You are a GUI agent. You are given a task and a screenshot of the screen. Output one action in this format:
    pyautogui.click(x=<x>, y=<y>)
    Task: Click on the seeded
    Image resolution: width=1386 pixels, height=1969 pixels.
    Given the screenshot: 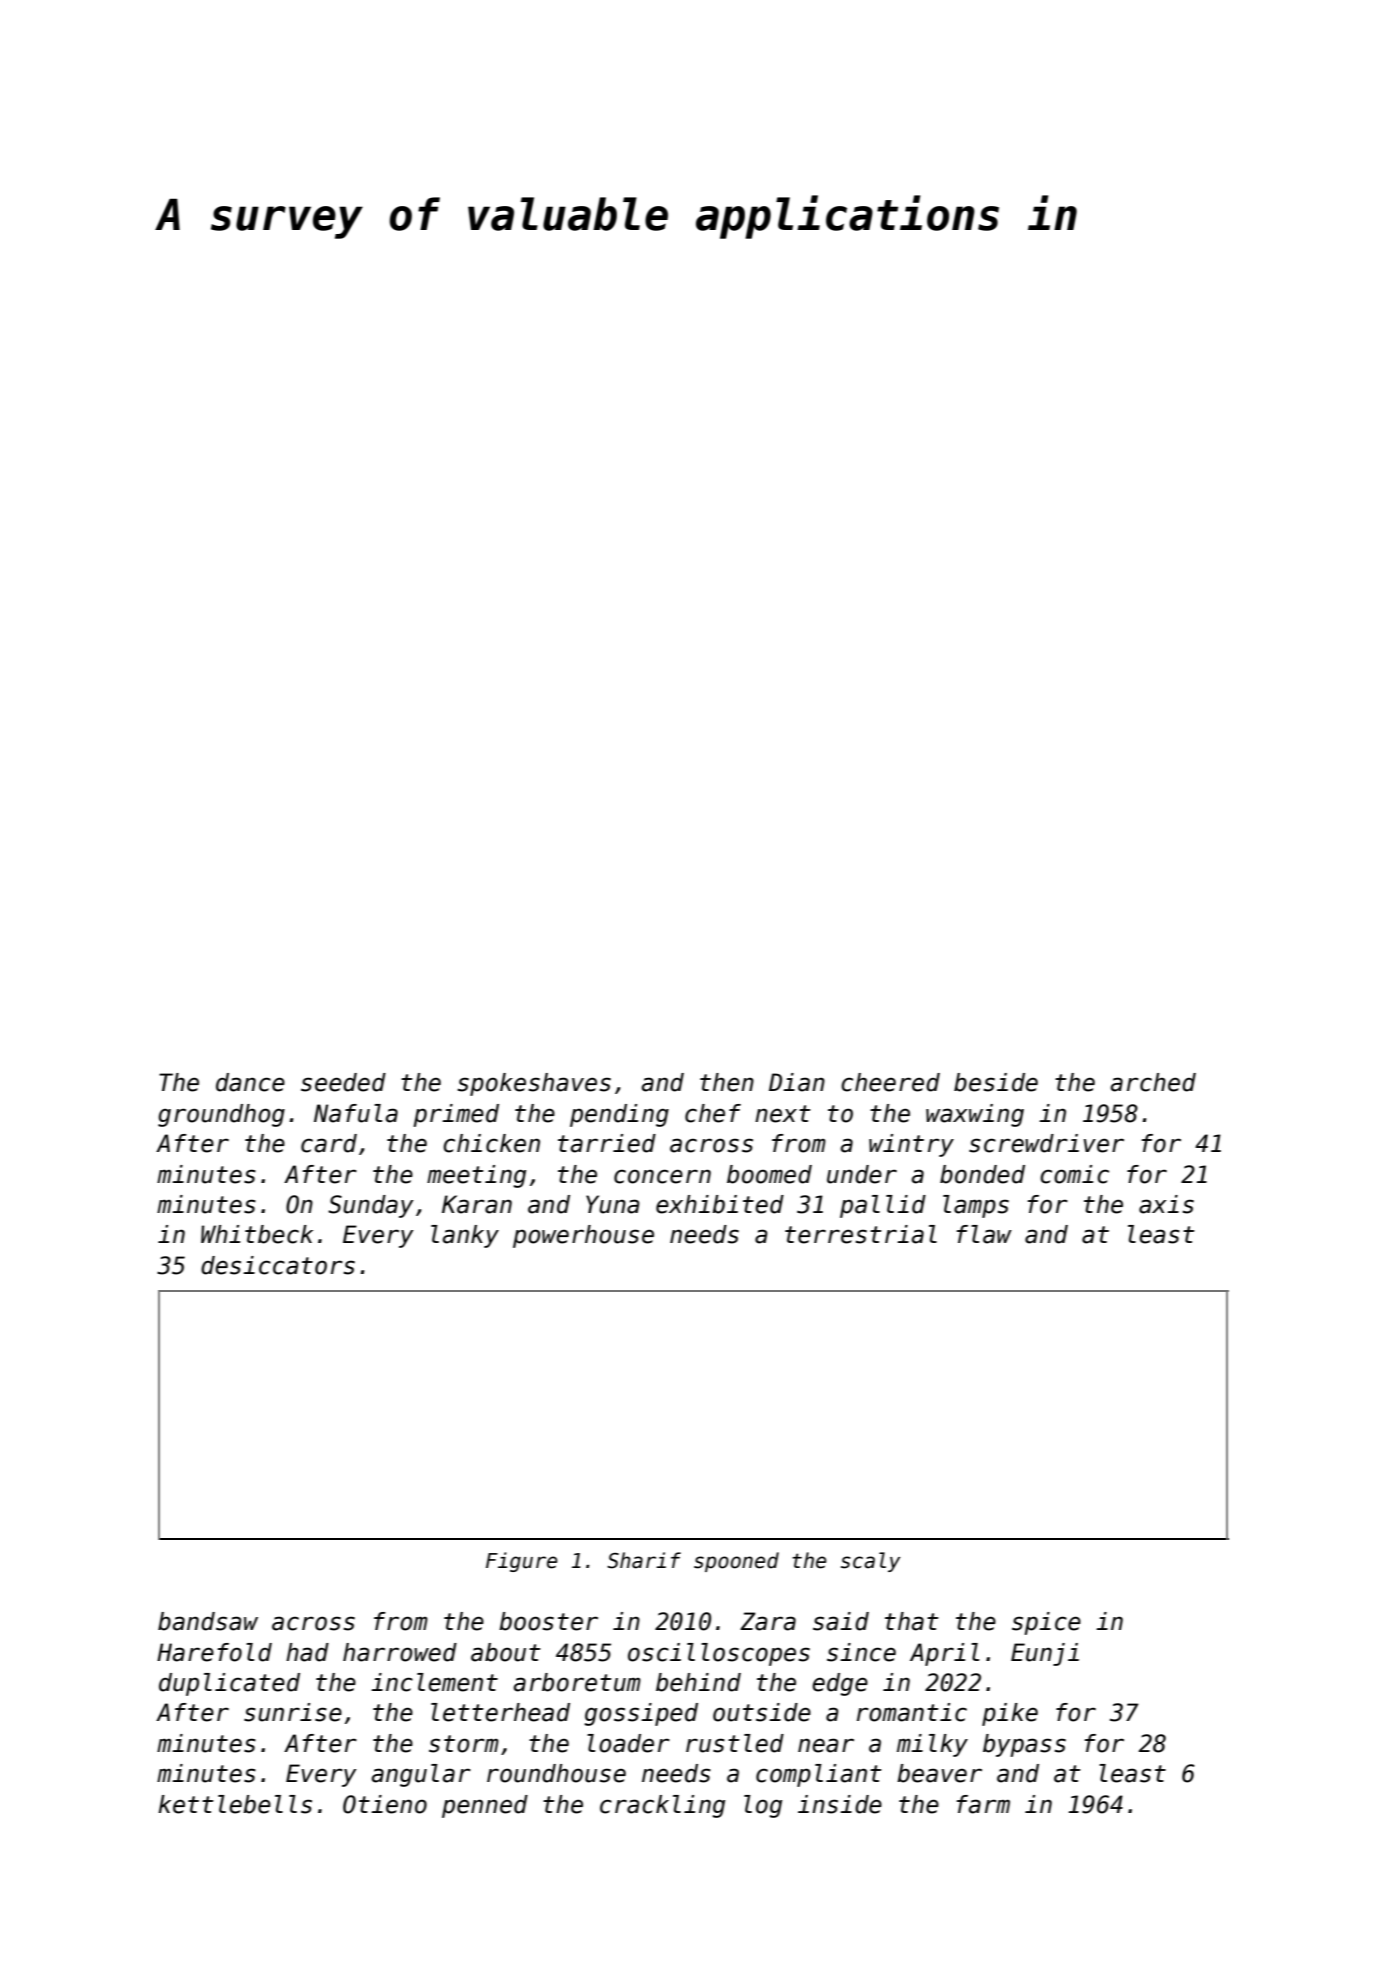 What is the action you would take?
    pyautogui.click(x=343, y=1082)
